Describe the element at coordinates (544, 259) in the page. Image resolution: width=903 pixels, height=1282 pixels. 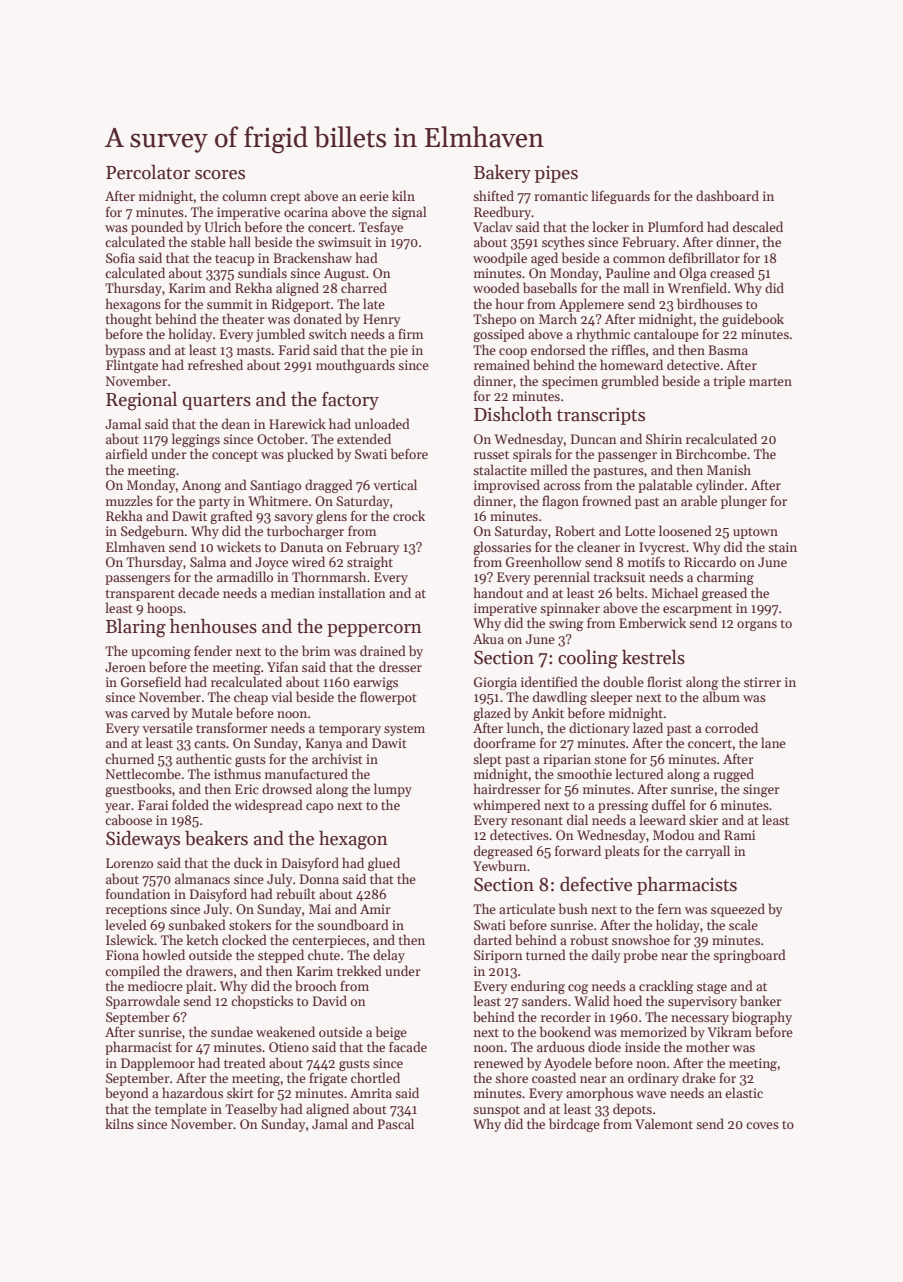
I see `aged` at that location.
